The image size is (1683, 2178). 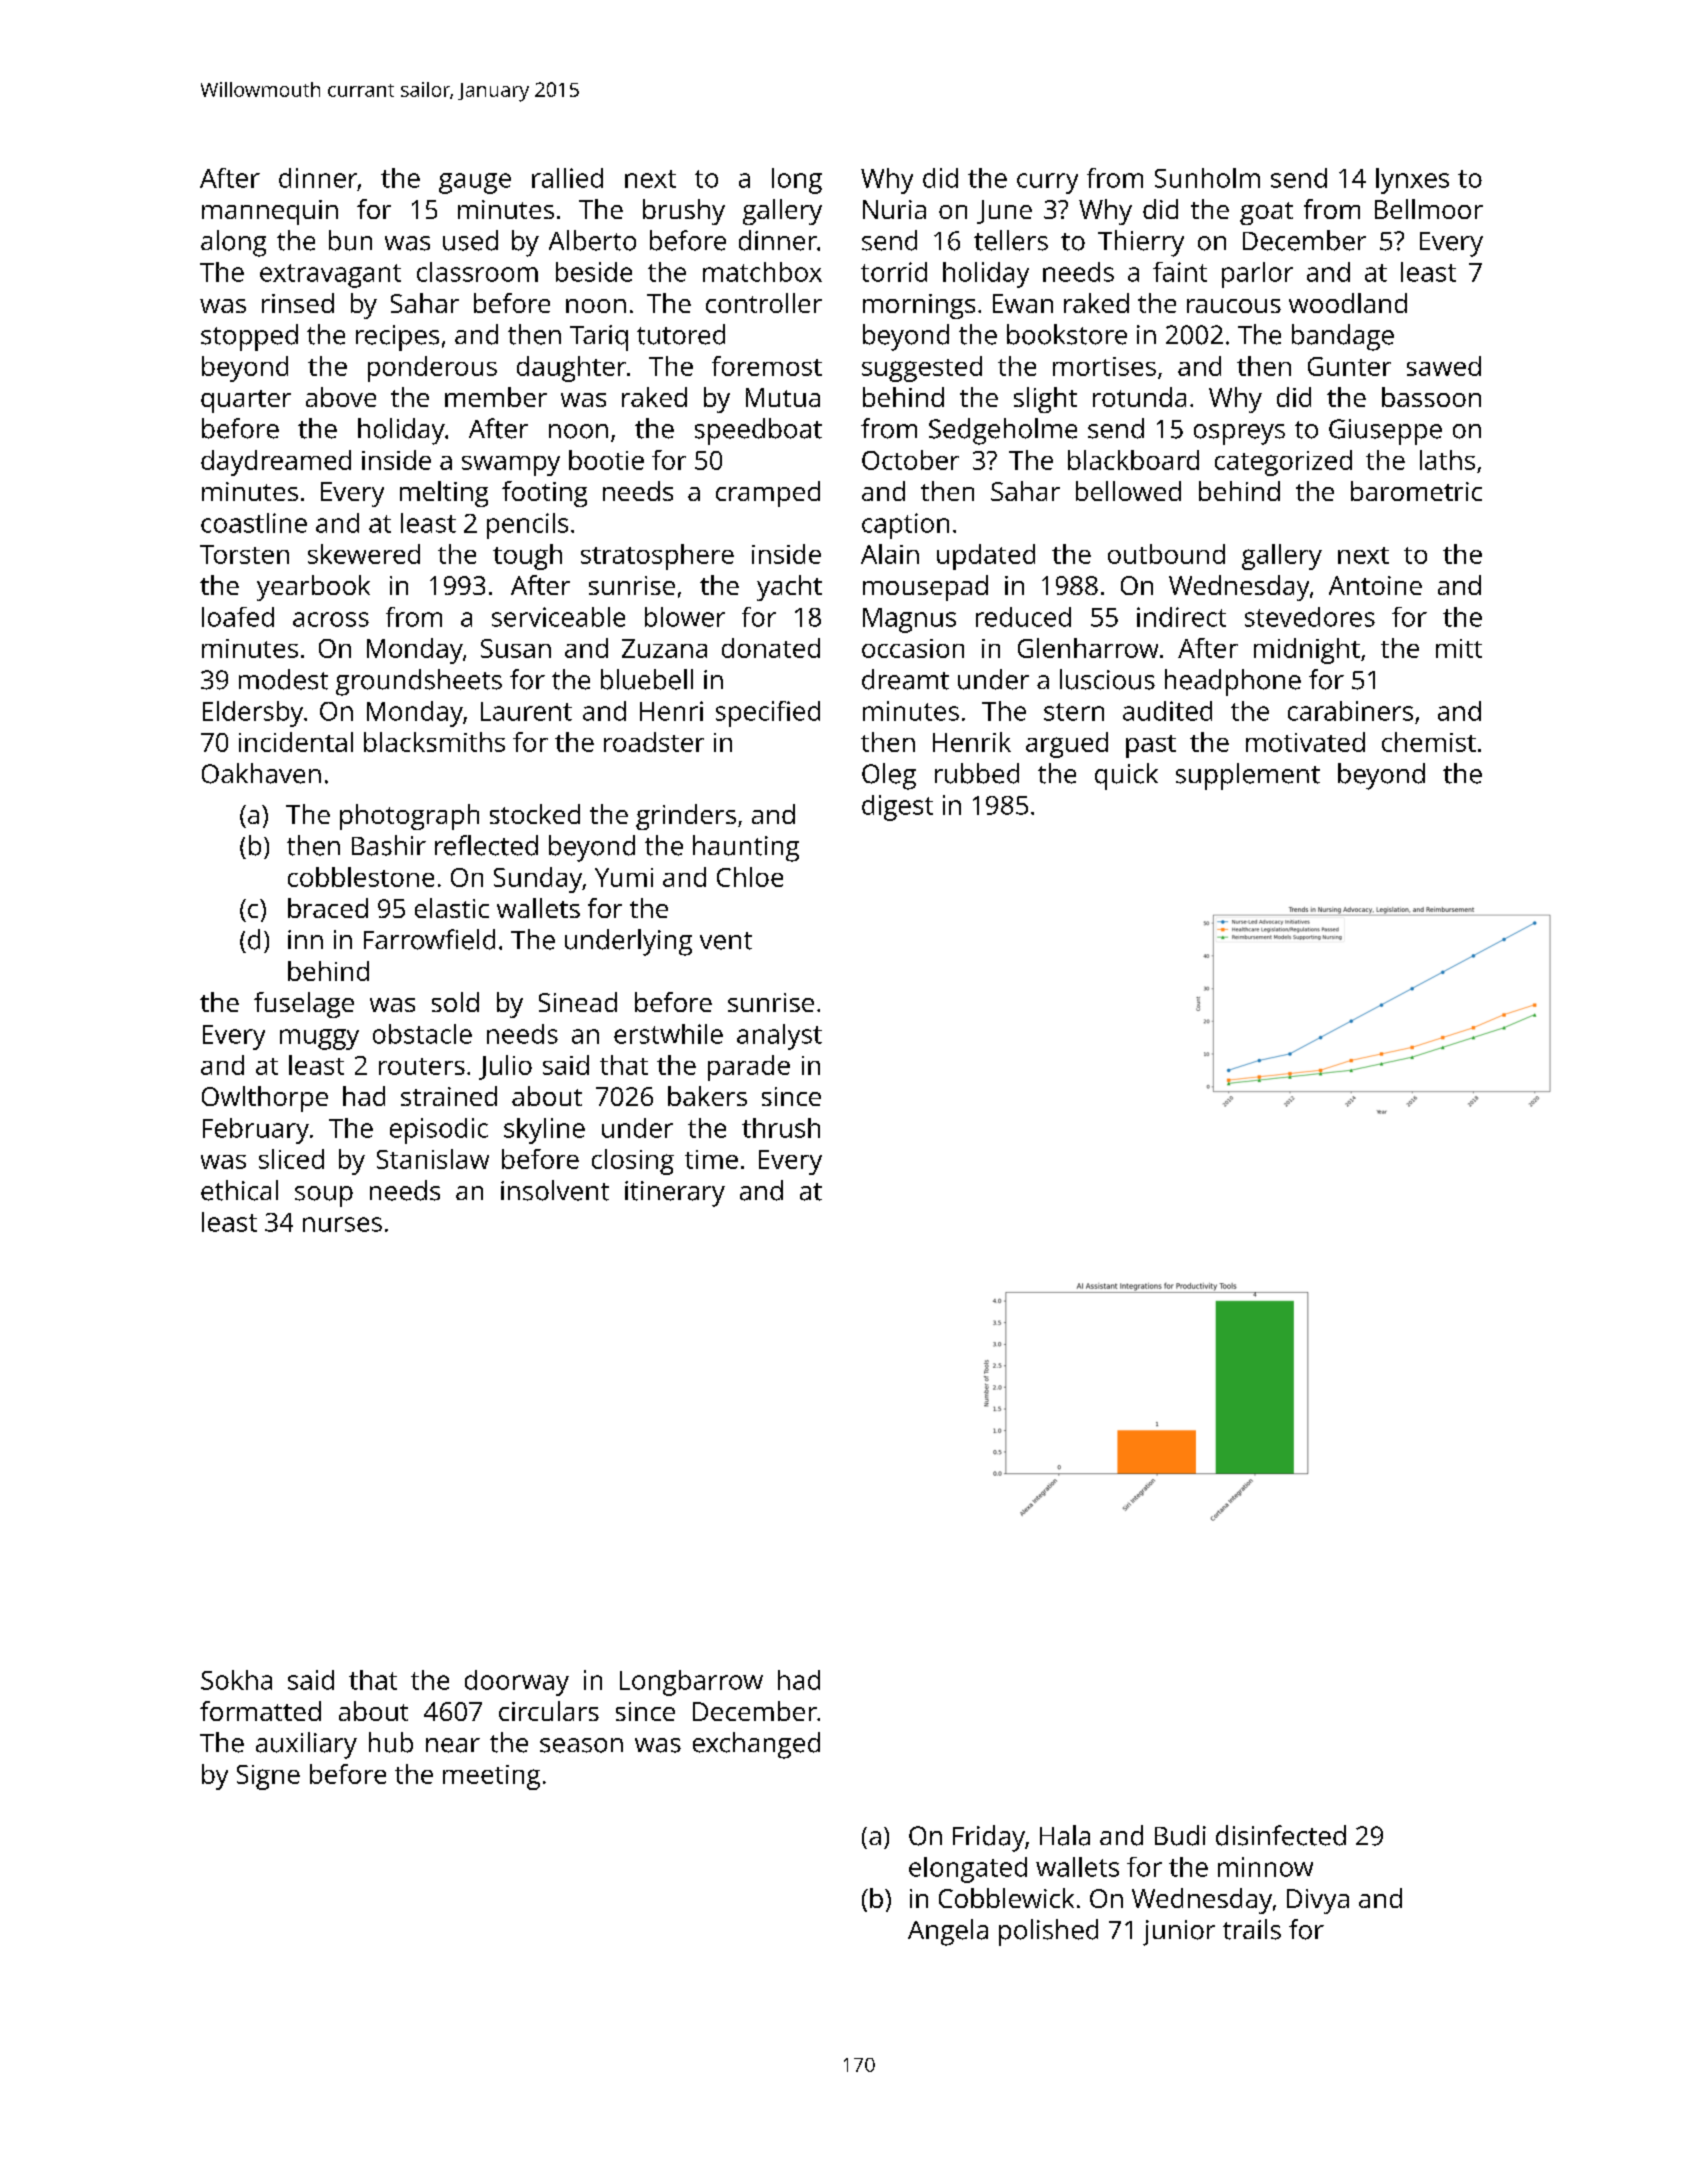 I want to click on Signe, so click(x=268, y=1777).
